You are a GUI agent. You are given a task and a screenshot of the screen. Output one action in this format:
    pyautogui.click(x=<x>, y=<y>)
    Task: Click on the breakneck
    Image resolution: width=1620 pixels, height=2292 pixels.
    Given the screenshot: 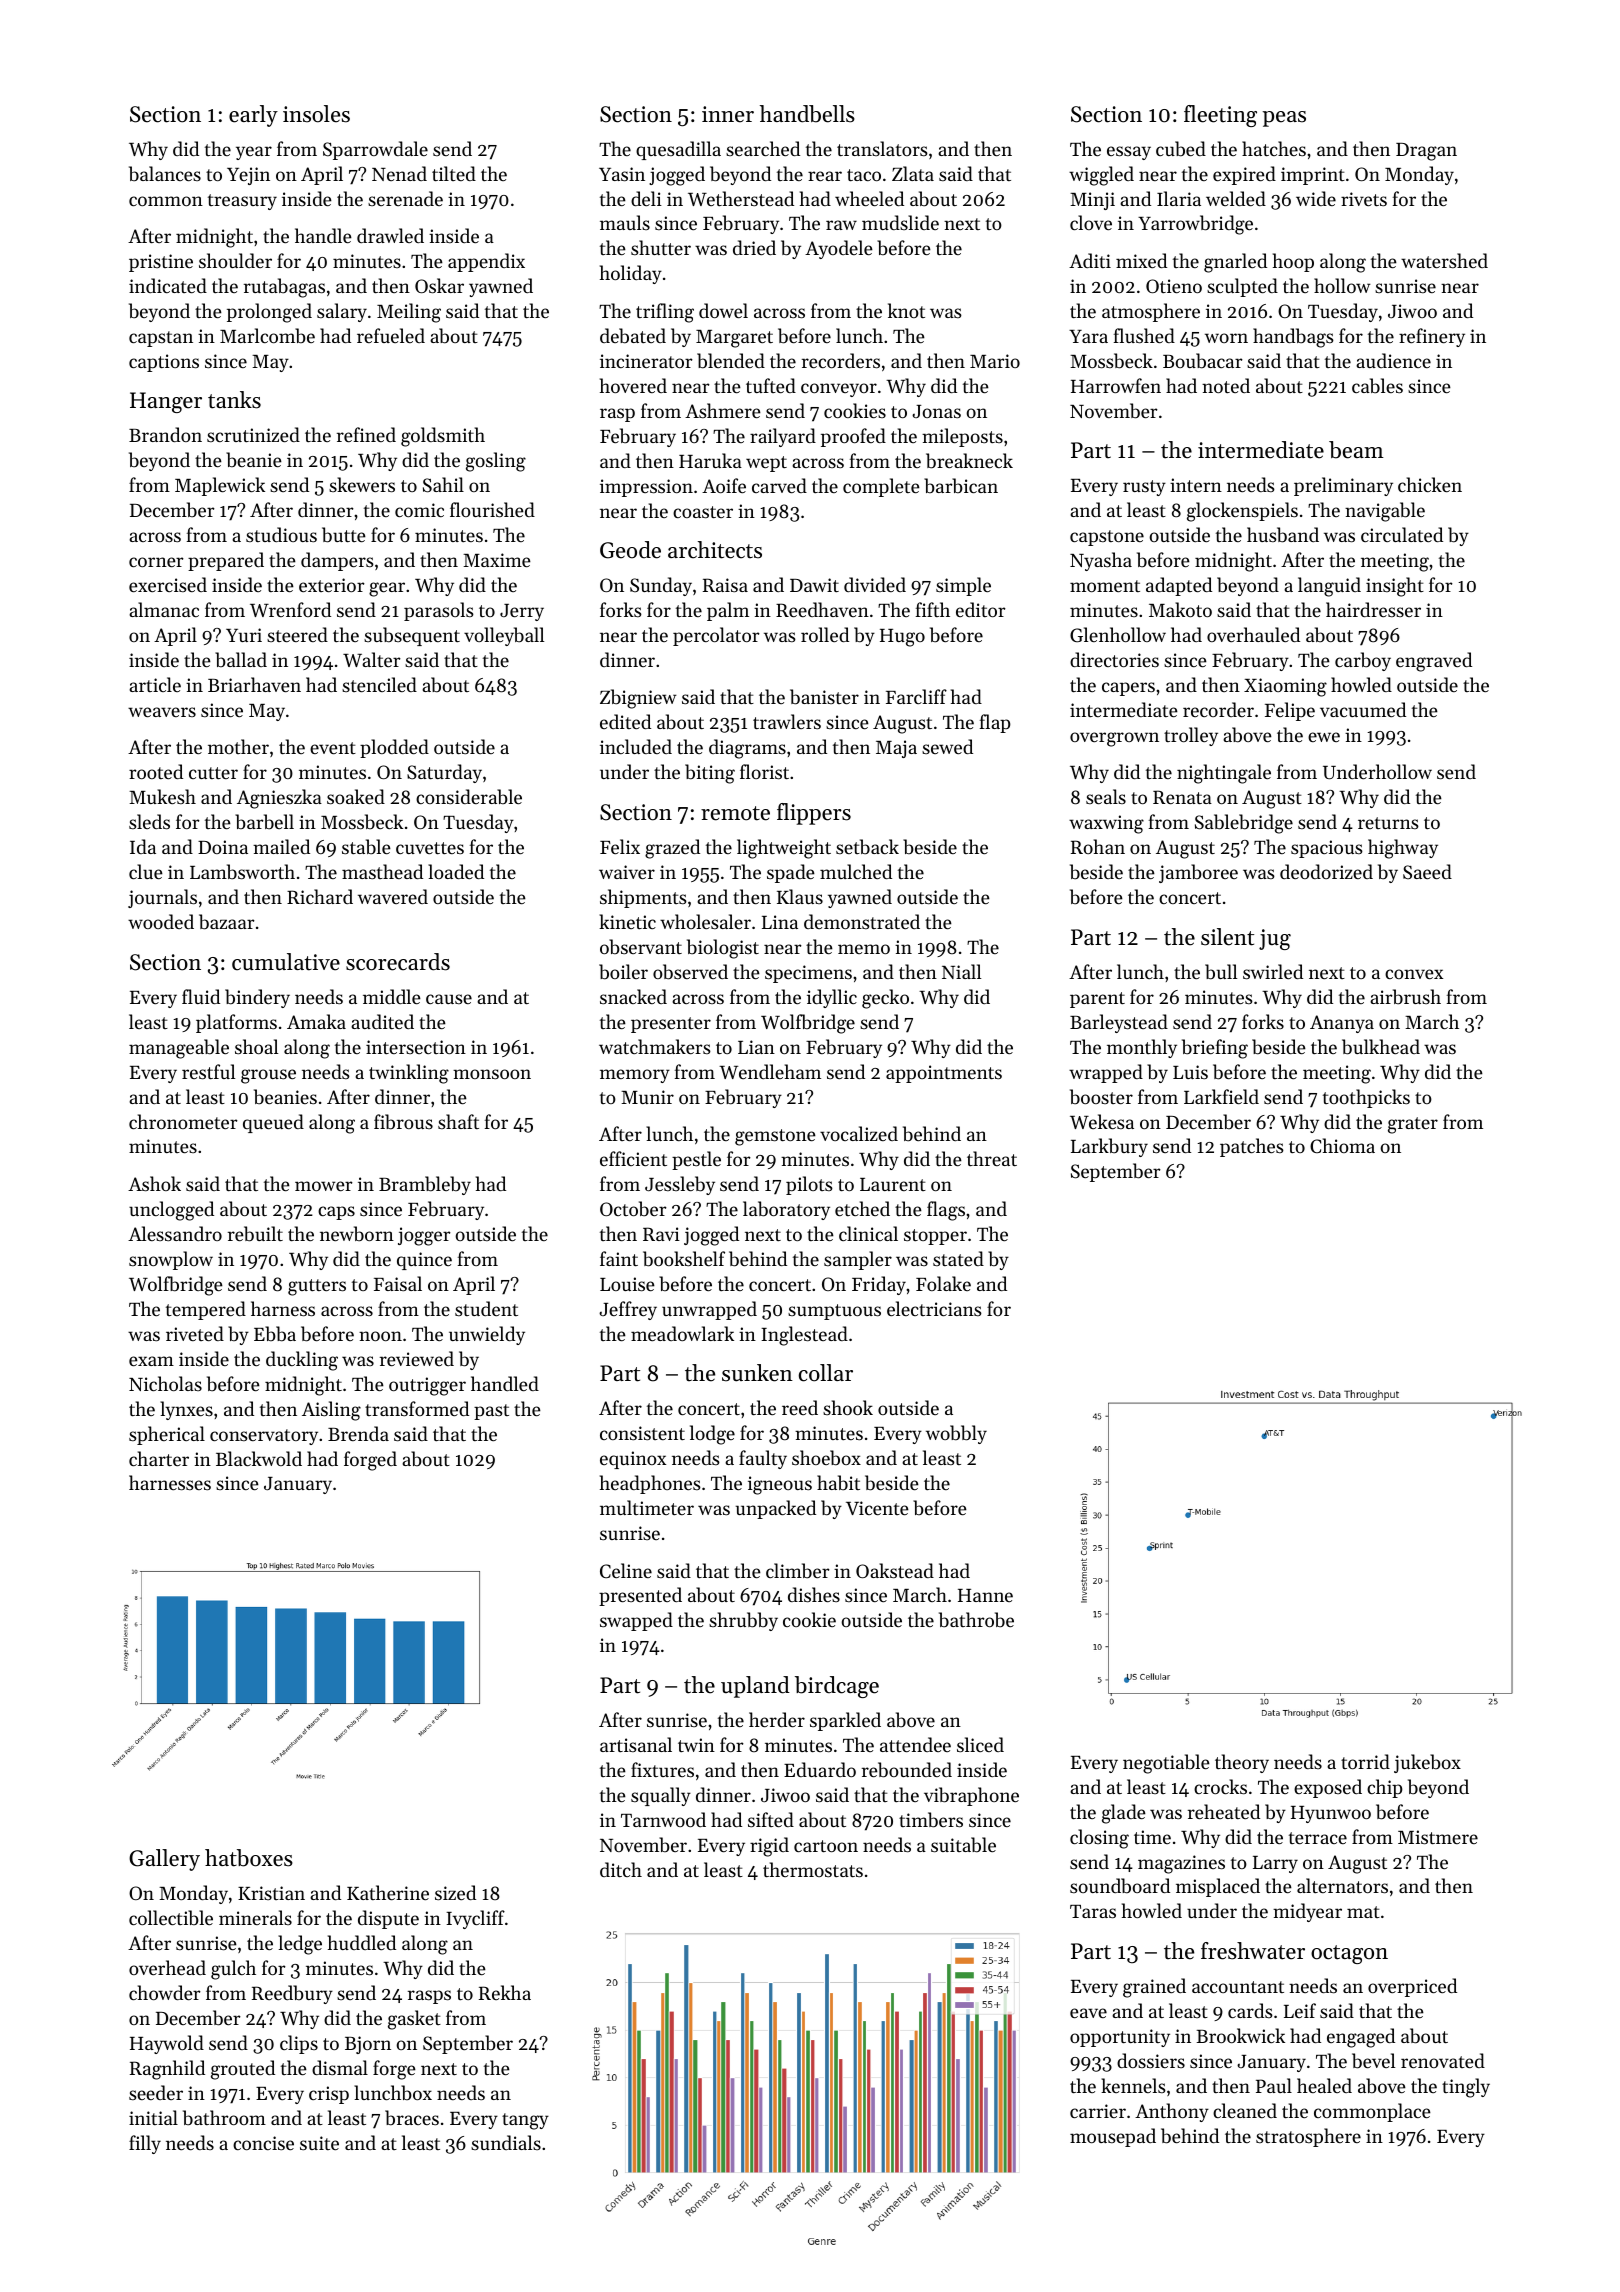 What is the action you would take?
    pyautogui.click(x=969, y=461)
